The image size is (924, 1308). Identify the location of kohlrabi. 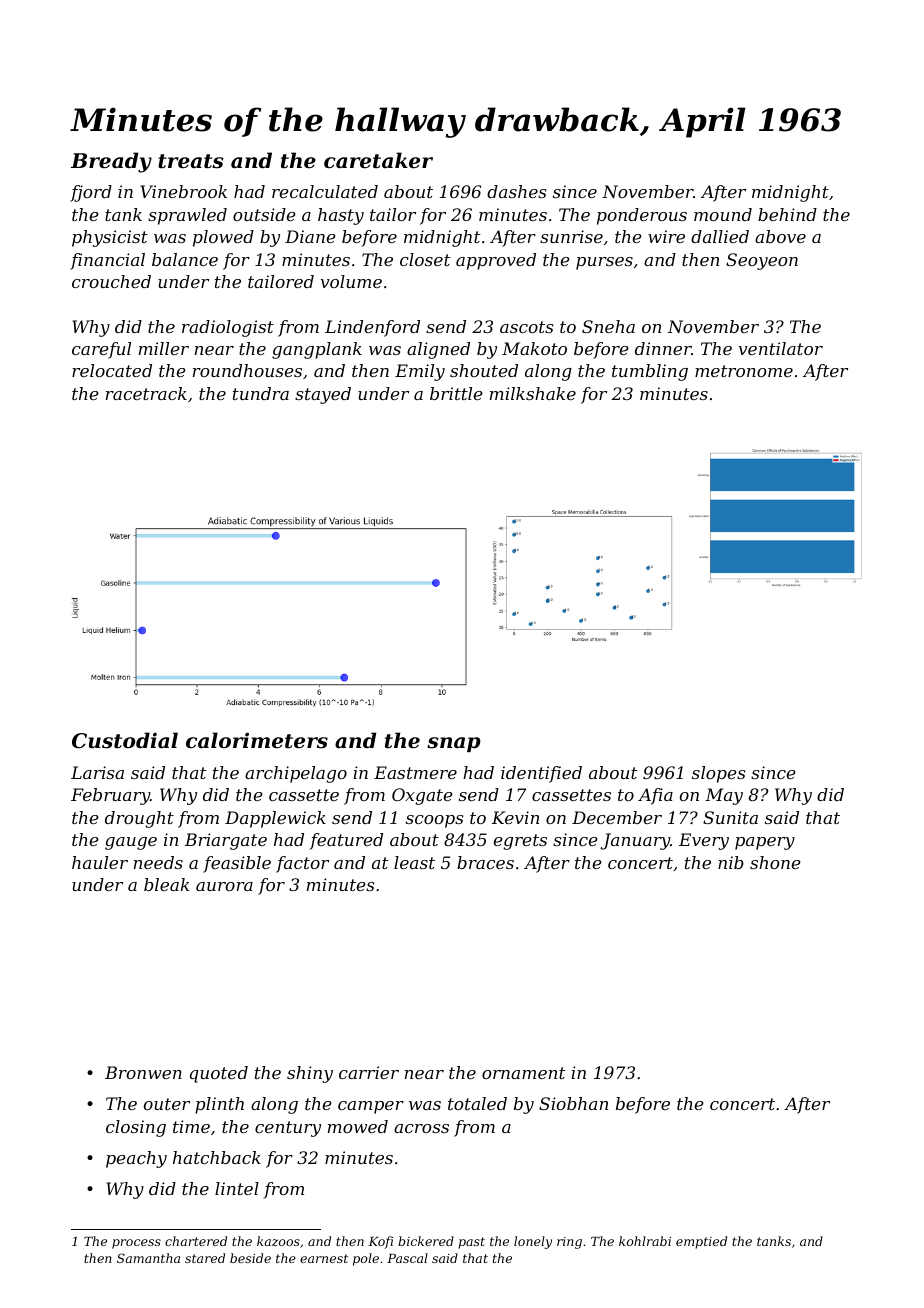
(645, 1241).
